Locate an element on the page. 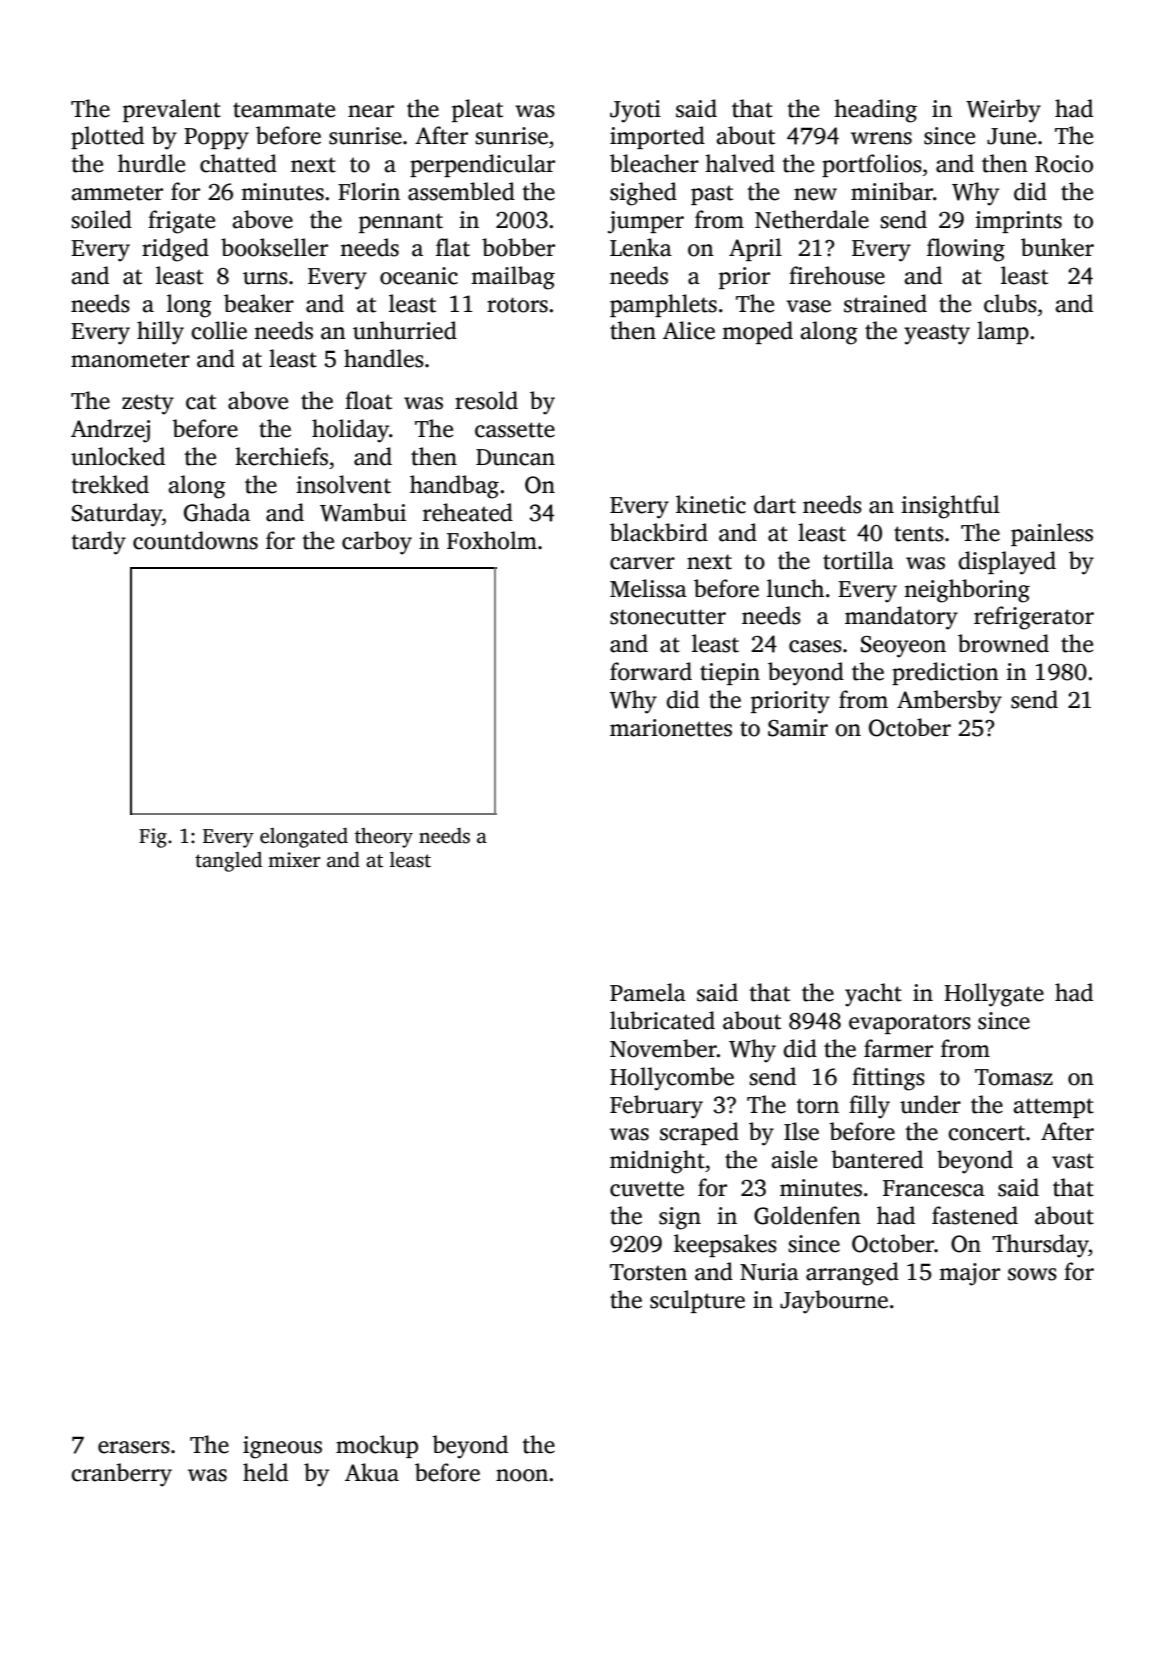  browned is located at coordinates (1003, 643).
